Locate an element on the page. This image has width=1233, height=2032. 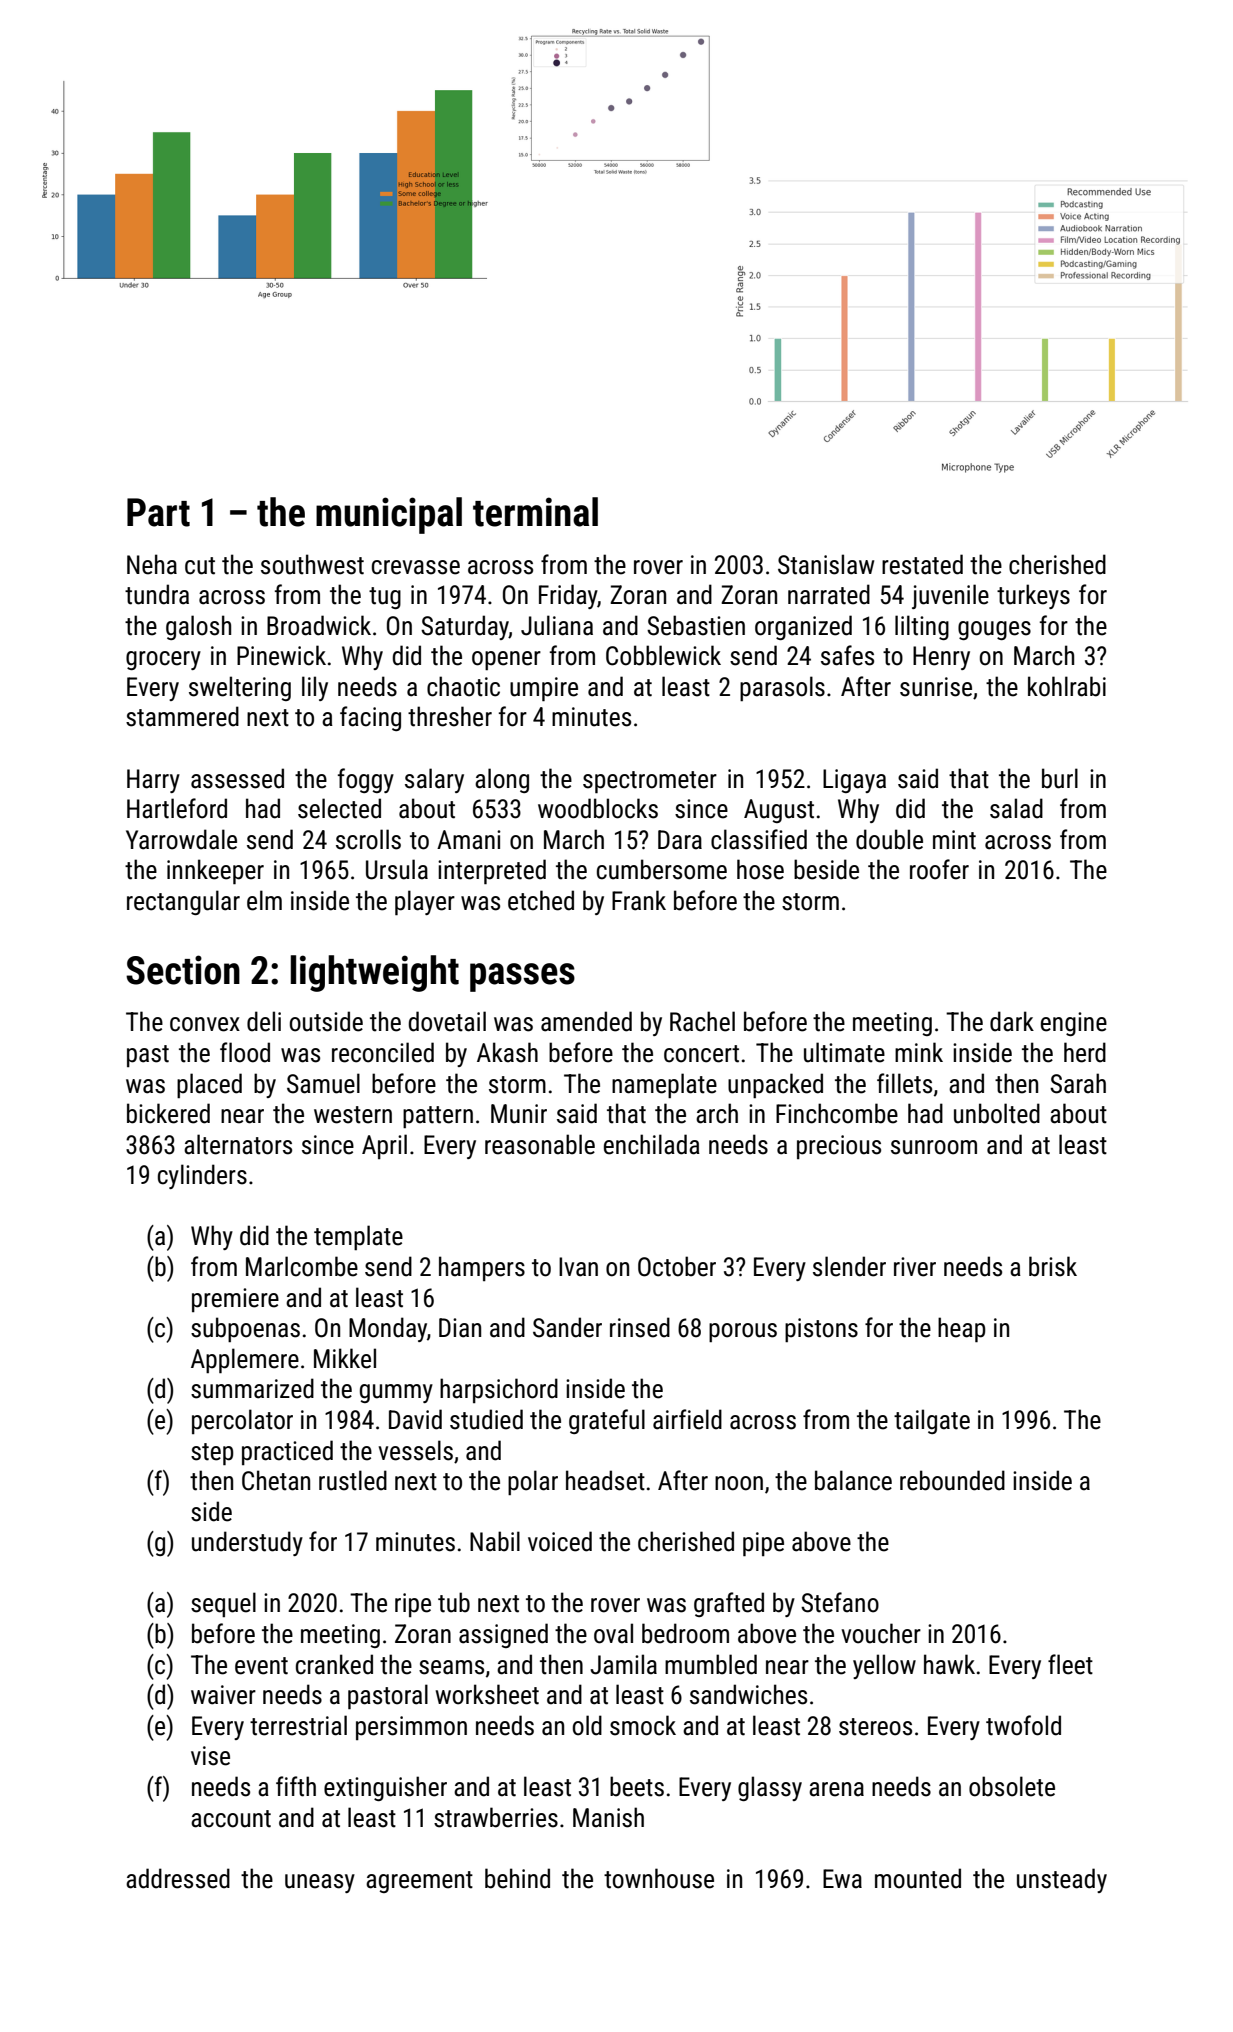
brisk is located at coordinates (1053, 1266).
